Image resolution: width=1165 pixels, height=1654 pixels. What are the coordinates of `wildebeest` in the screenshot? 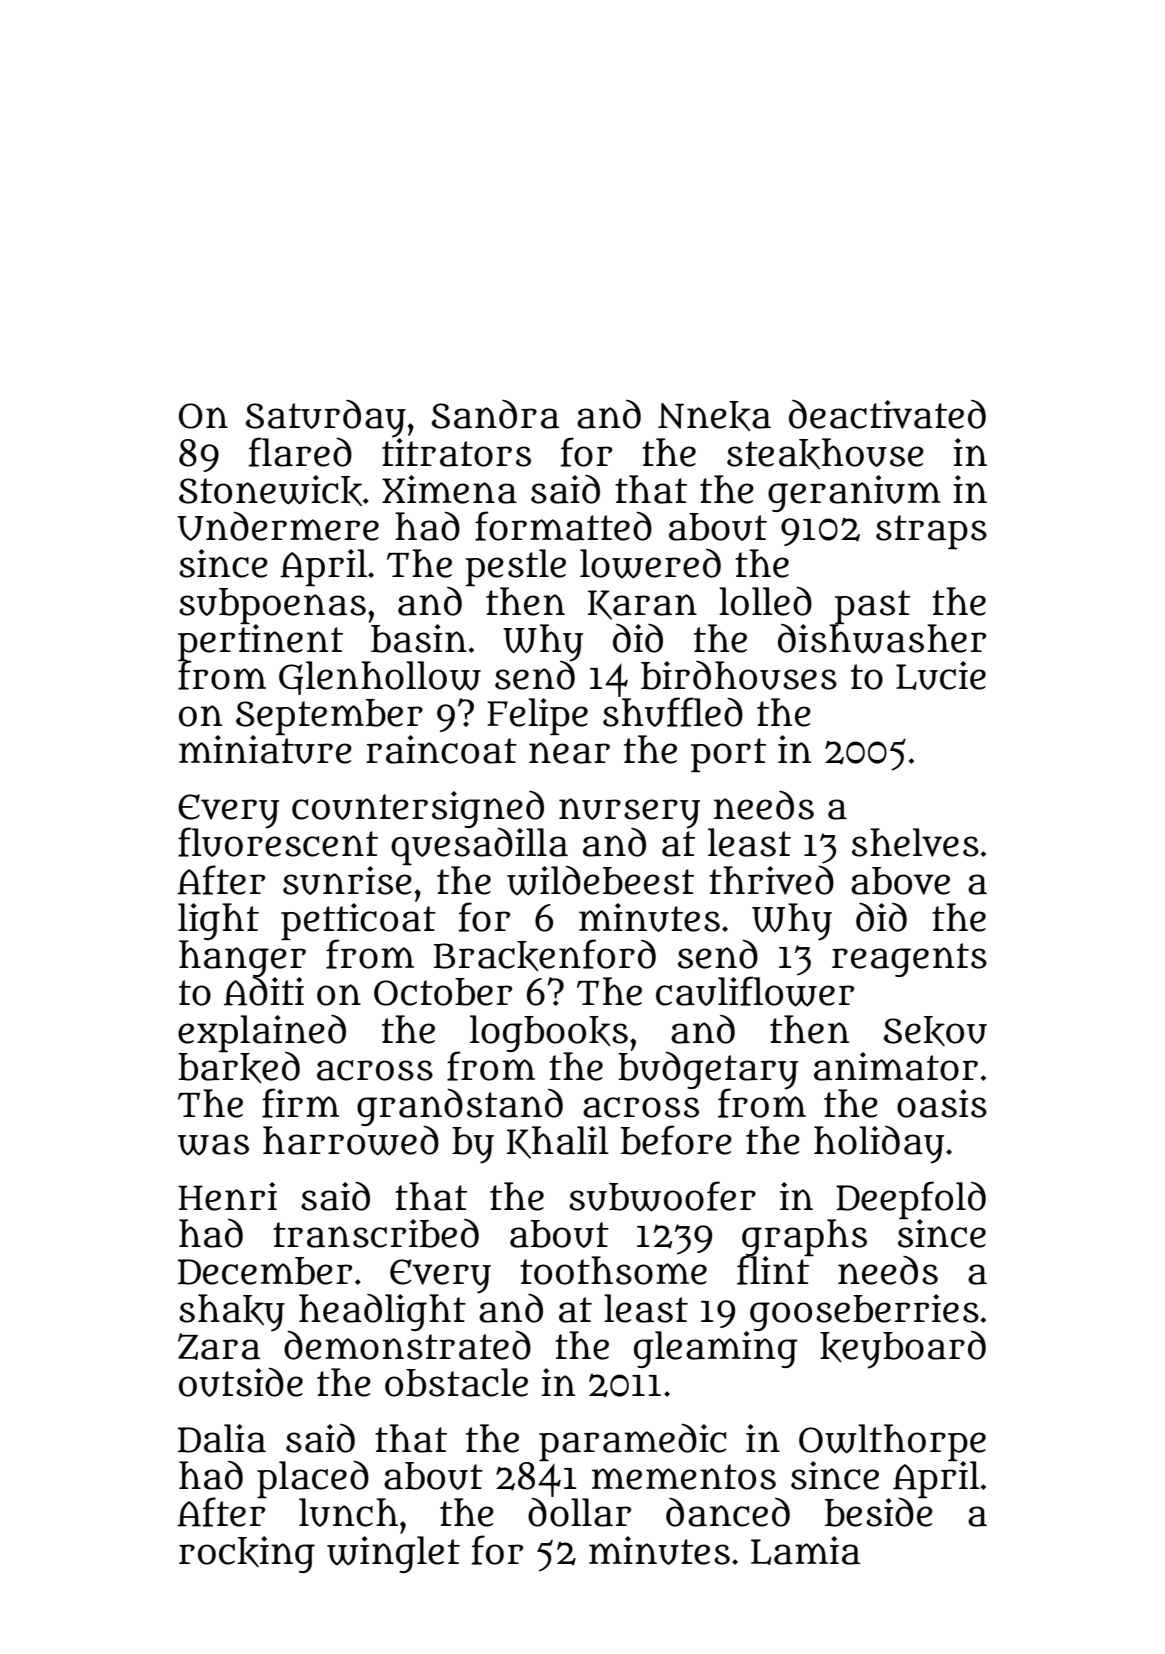 It's located at (600, 880).
